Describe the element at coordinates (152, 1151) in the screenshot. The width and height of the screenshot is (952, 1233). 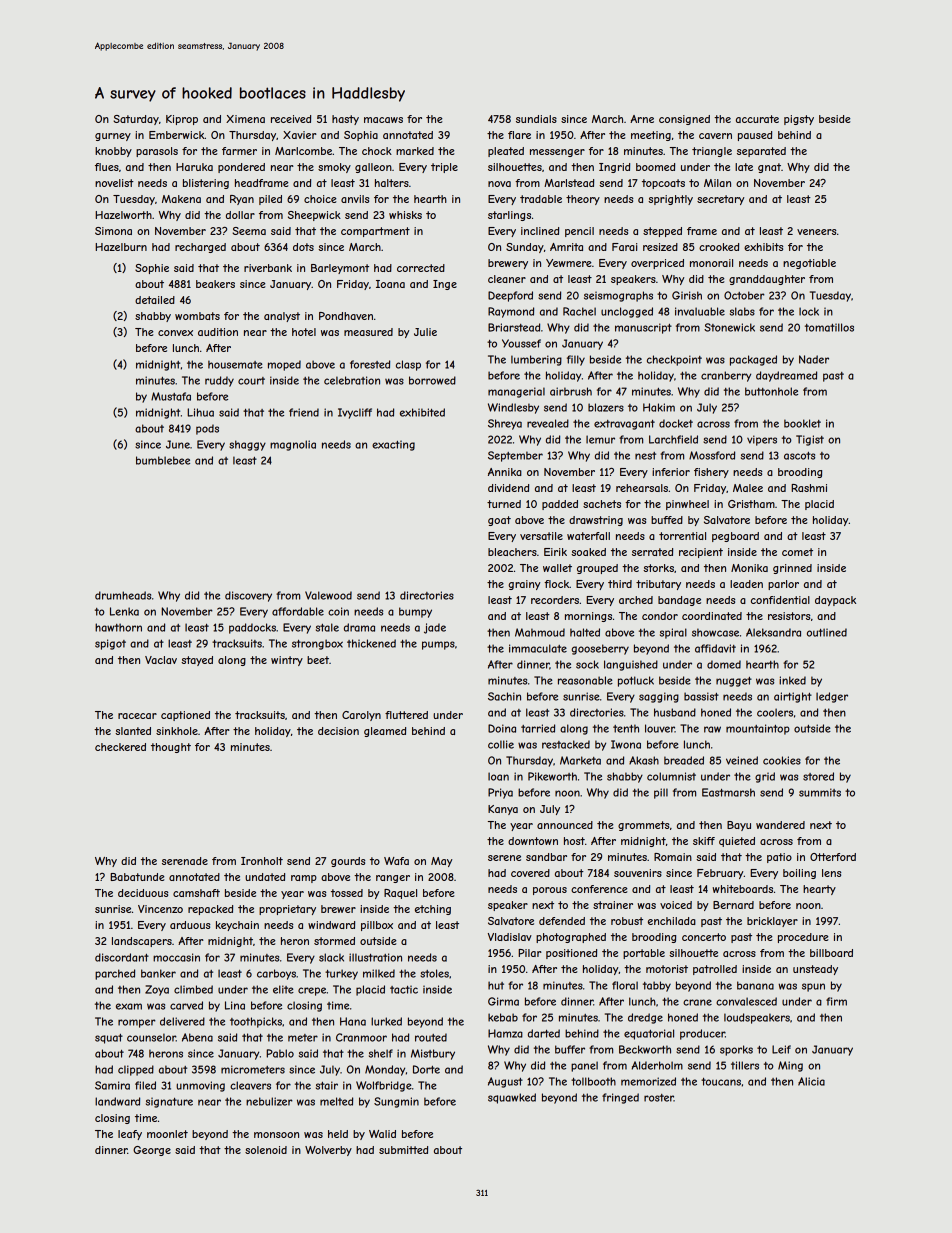
I see `George` at that location.
